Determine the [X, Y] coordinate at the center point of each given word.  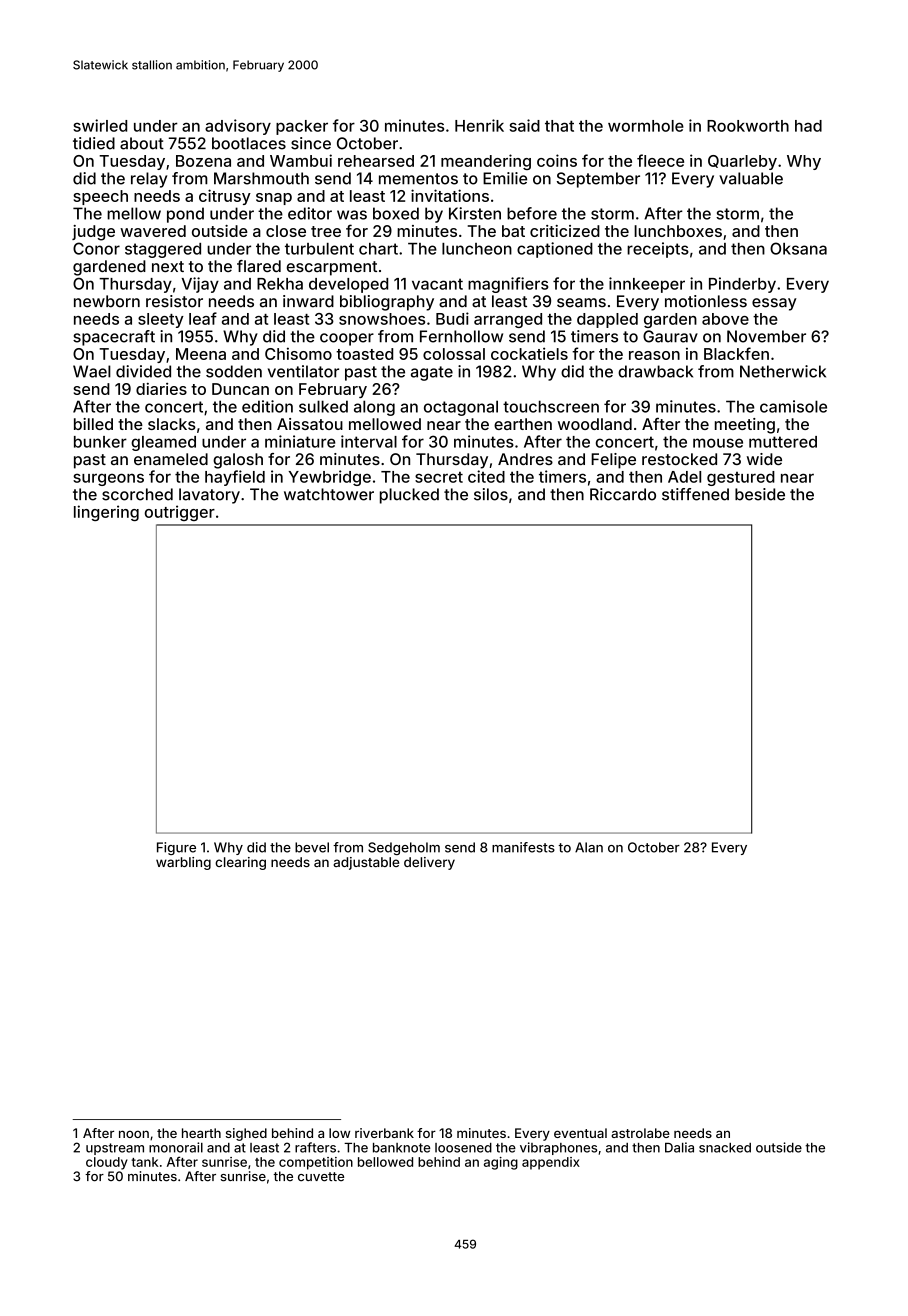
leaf [203, 318]
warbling [183, 863]
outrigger [180, 513]
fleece [660, 160]
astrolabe [640, 1133]
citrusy [225, 197]
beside [760, 494]
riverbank [384, 1133]
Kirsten [475, 213]
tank [144, 1162]
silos [491, 494]
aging [501, 1163]
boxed [396, 213]
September [598, 180]
